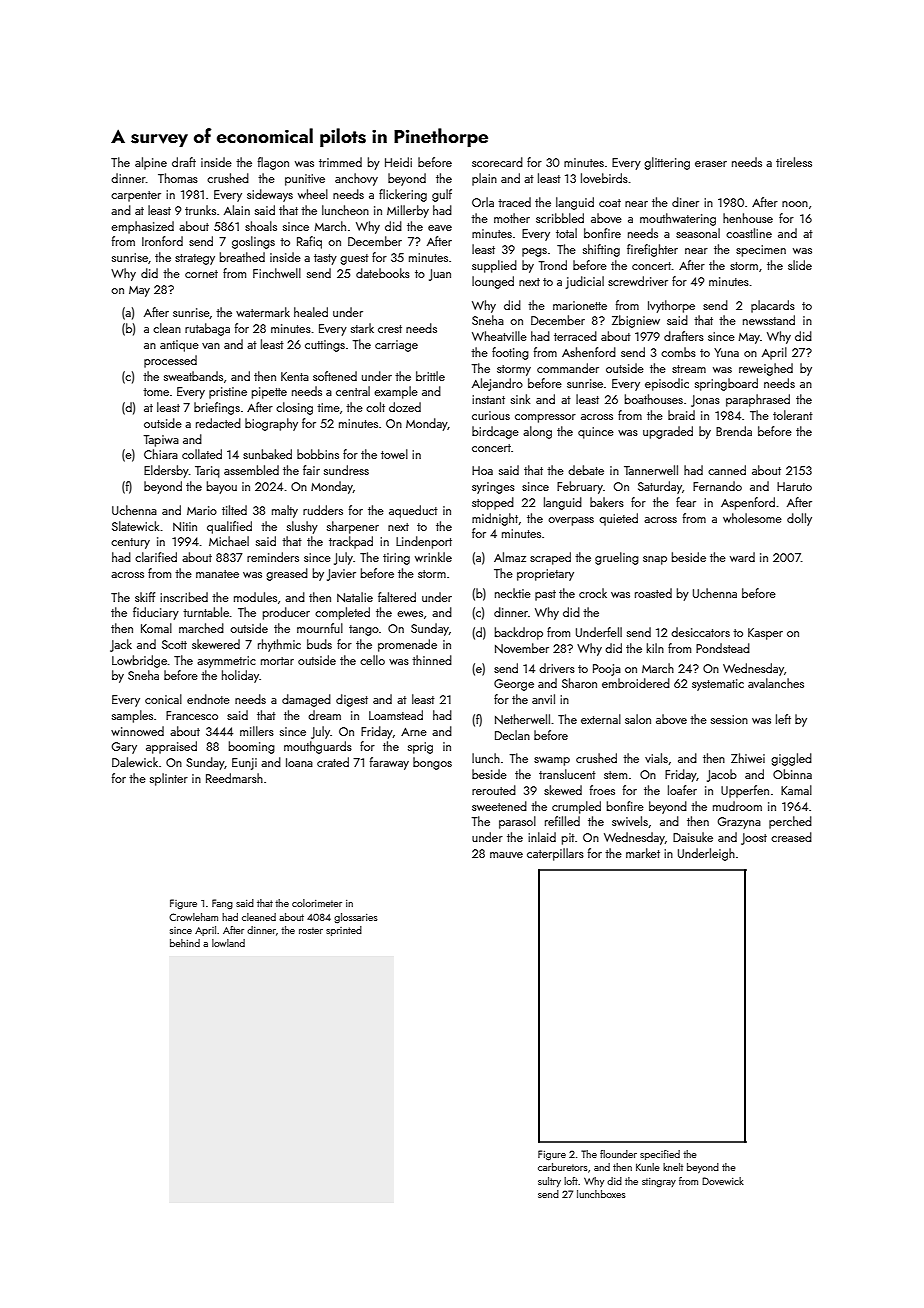 The width and height of the screenshot is (924, 1308). I want to click on overpass, so click(571, 521).
